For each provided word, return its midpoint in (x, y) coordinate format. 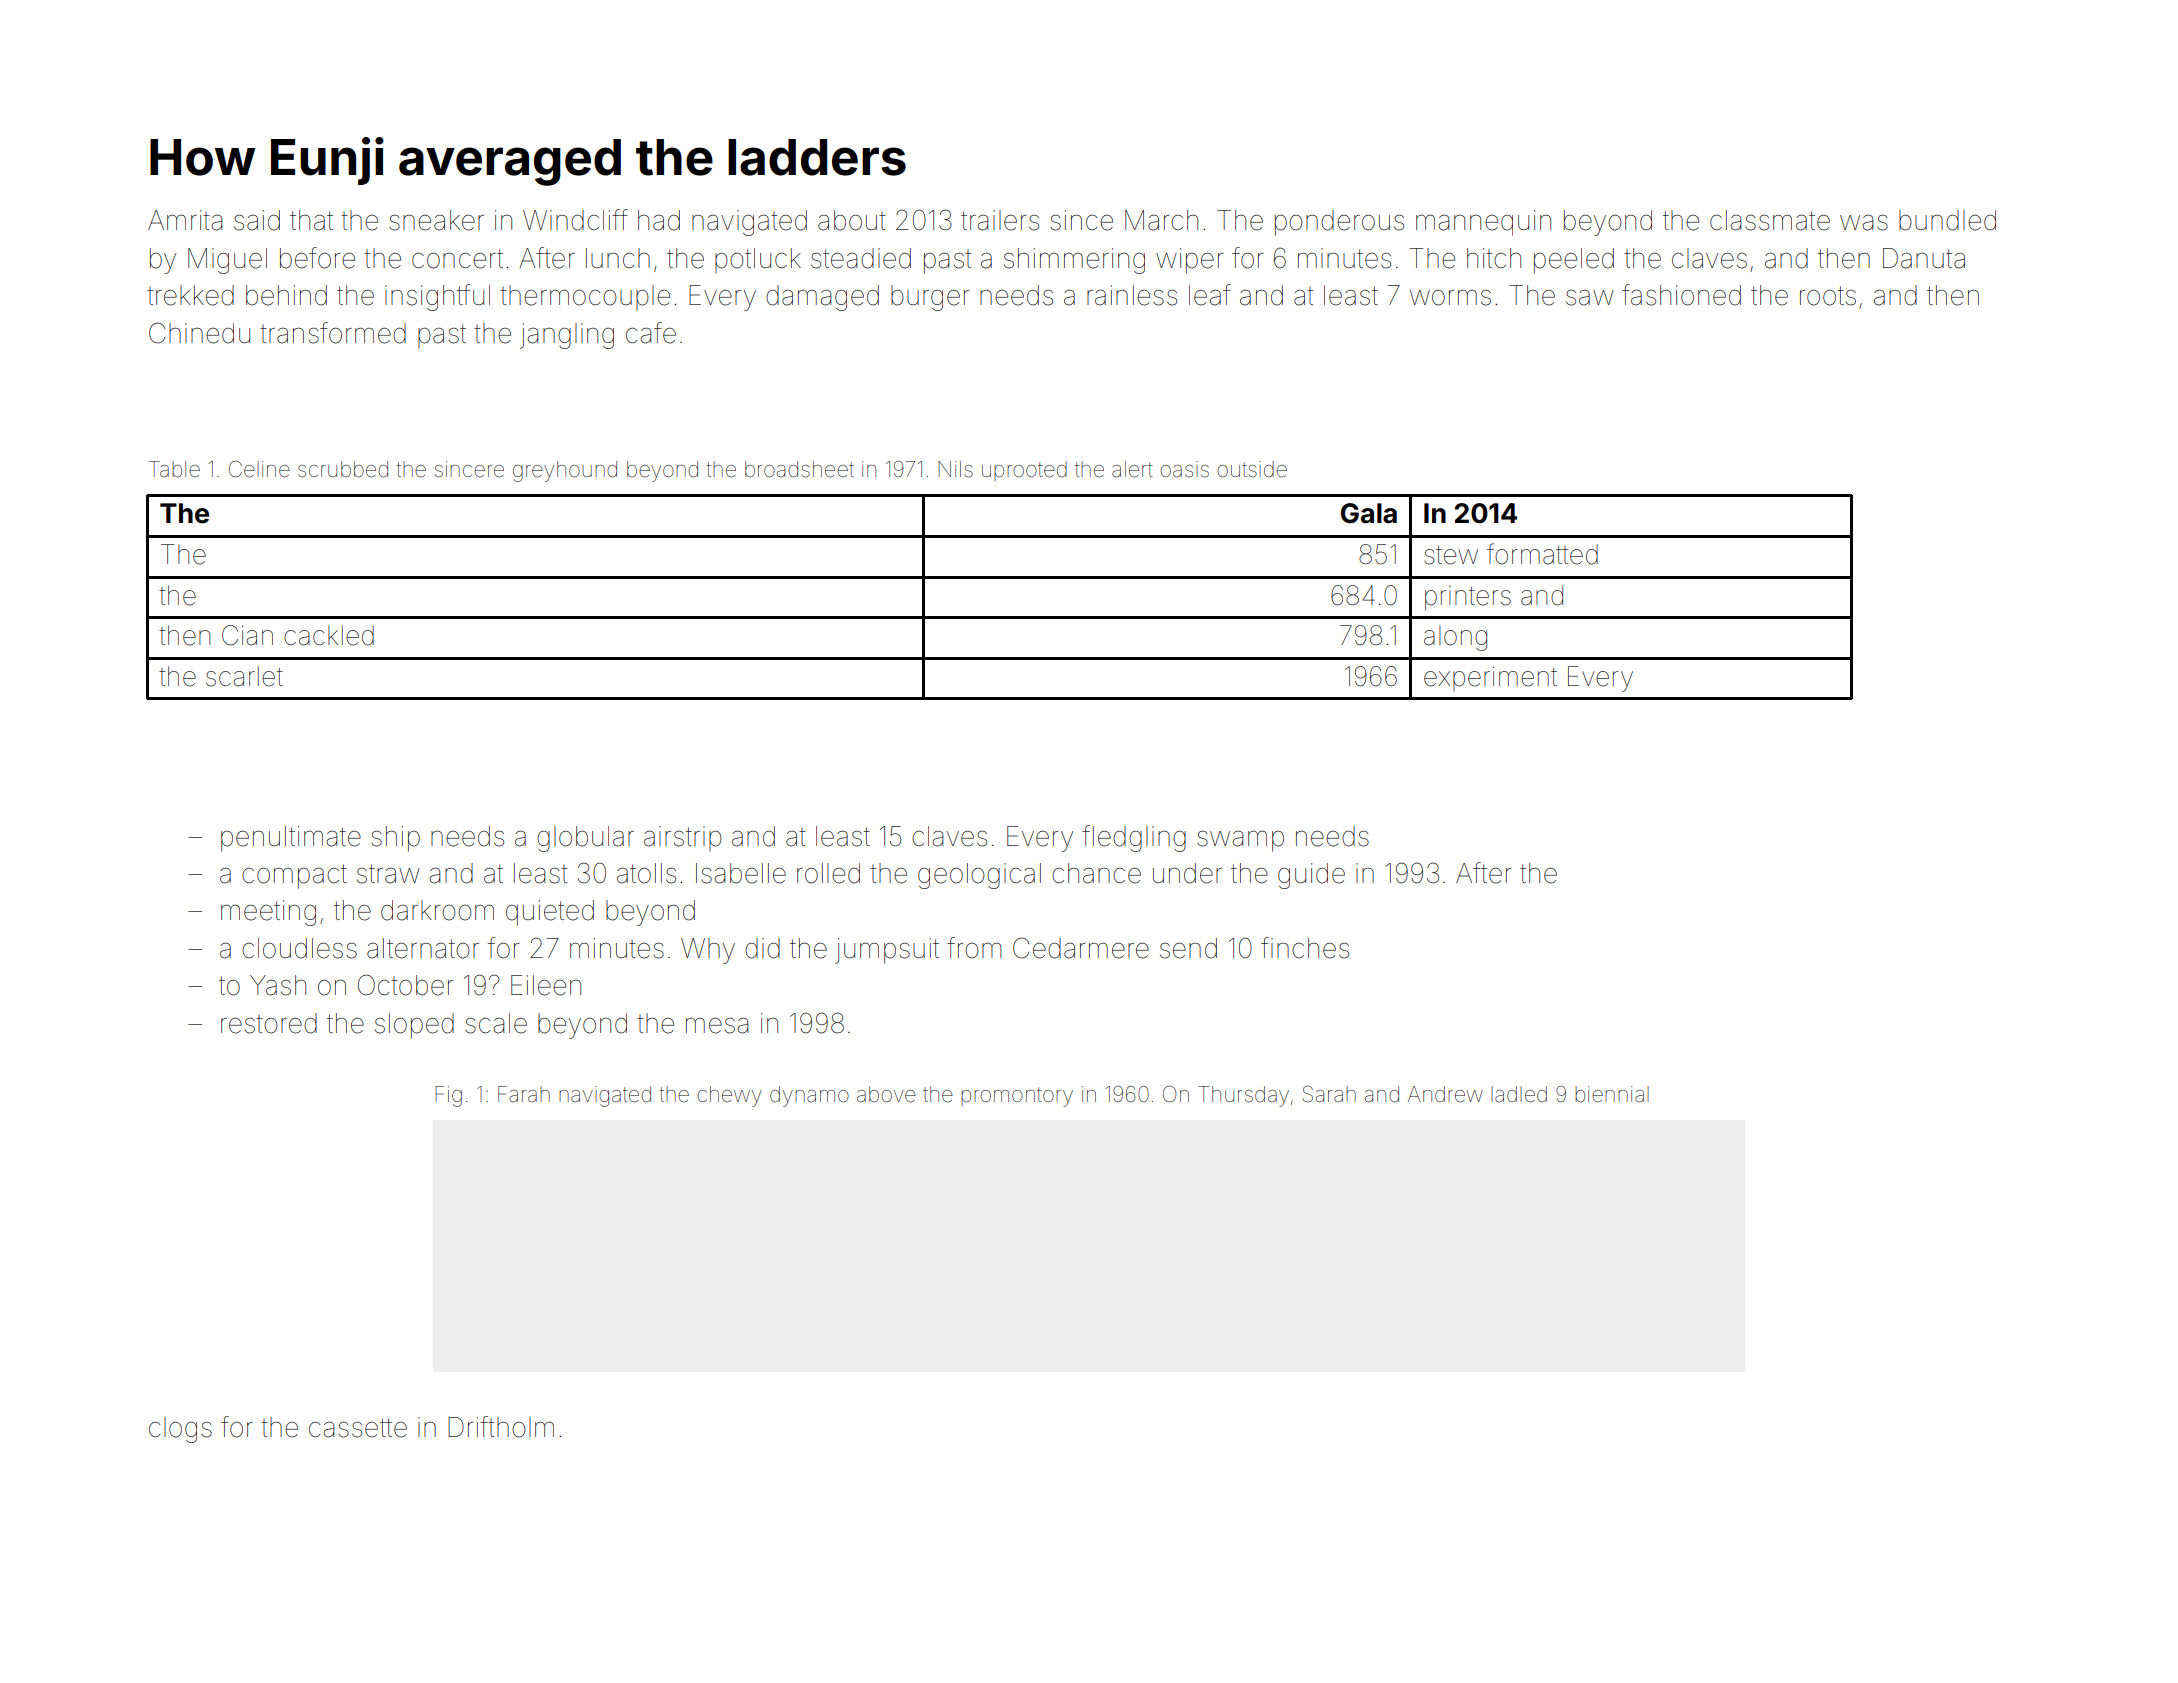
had (659, 220)
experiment (1490, 679)
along (1455, 638)
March (1161, 220)
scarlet (244, 676)
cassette (358, 1428)
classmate (1770, 220)
